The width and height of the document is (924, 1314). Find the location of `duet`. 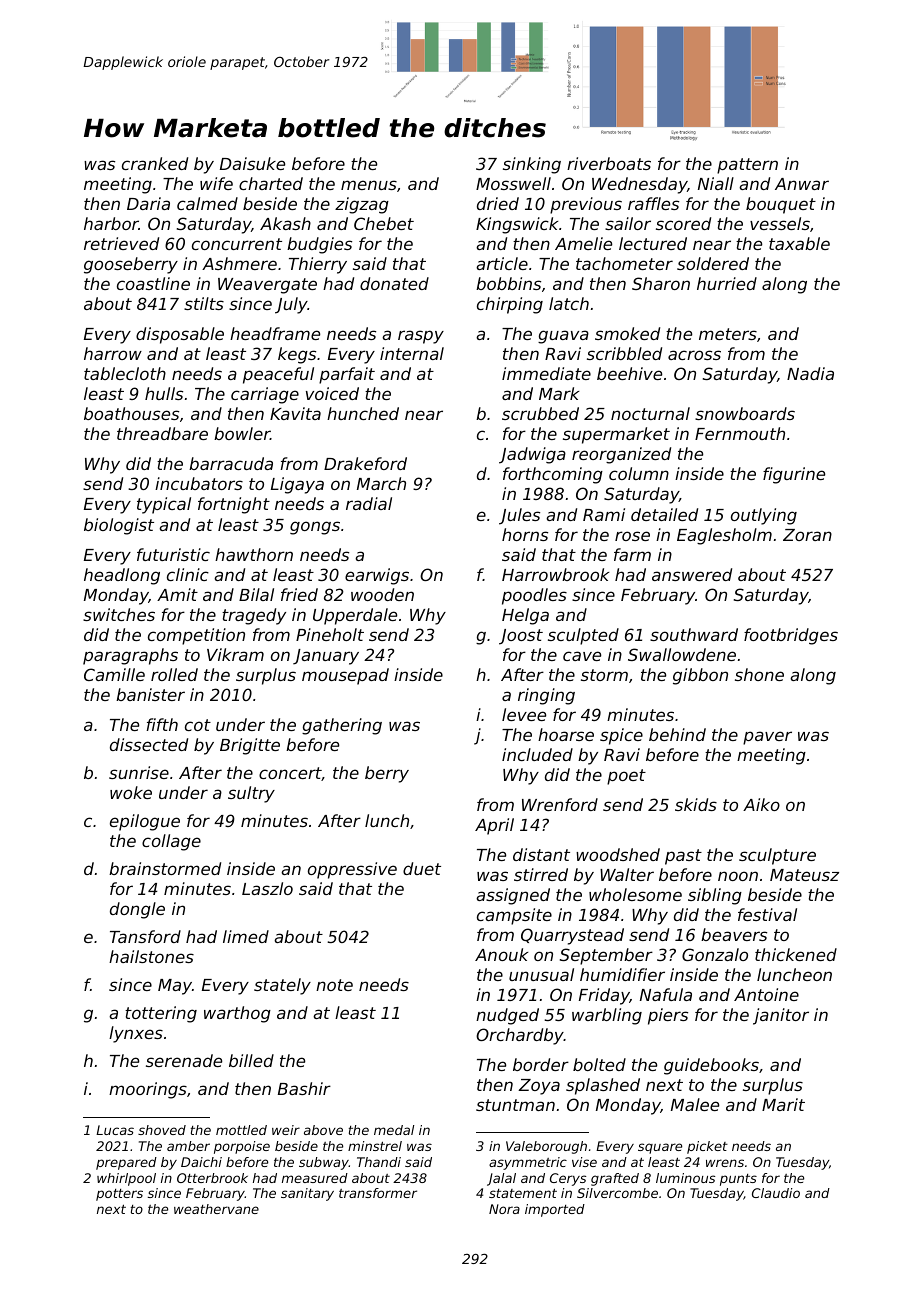

duet is located at coordinates (422, 868).
